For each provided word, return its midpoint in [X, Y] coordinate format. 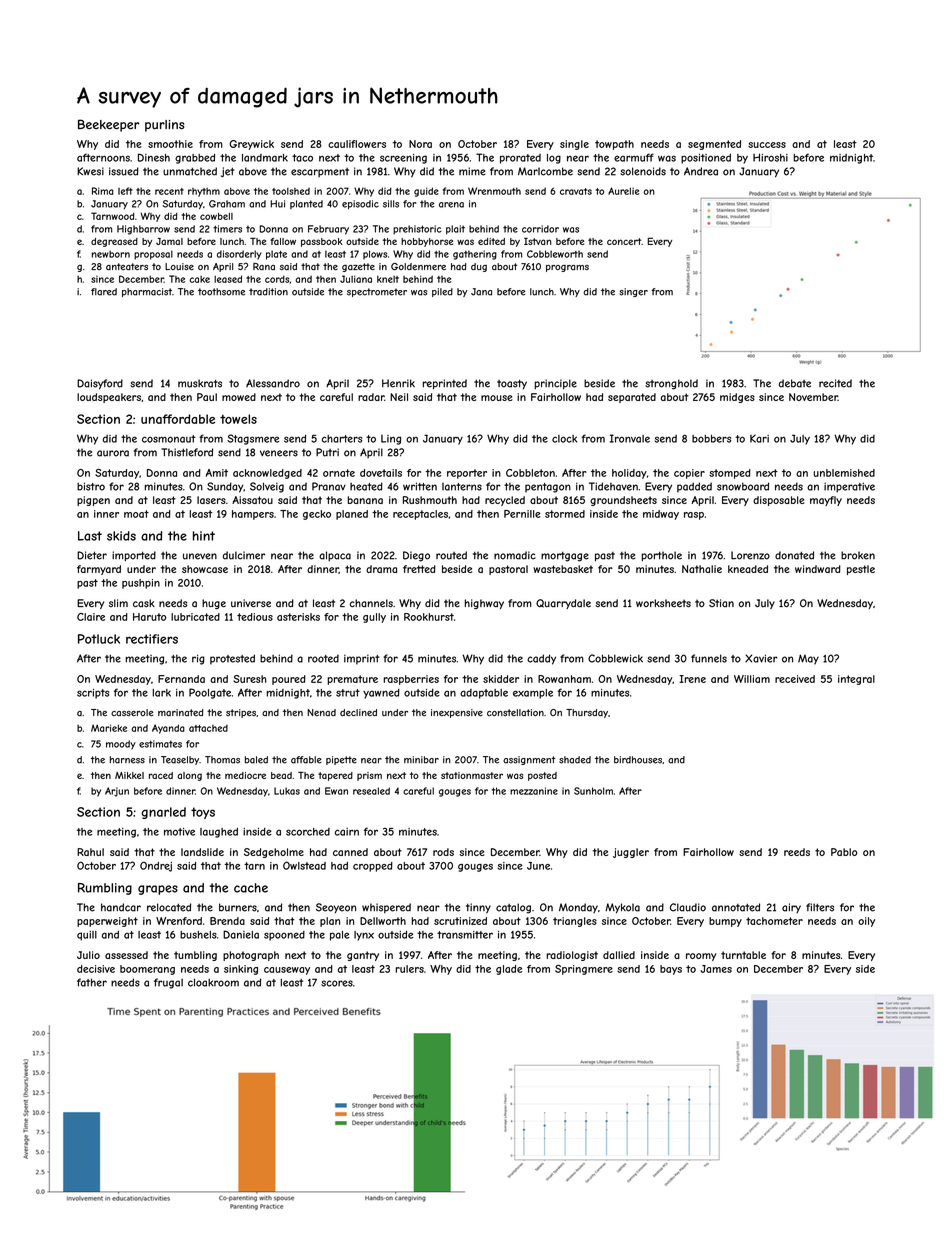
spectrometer [377, 292]
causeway [287, 971]
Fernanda [181, 679]
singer [633, 292]
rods [443, 852]
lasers [211, 500]
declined [358, 712]
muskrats [200, 383]
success [767, 145]
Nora [420, 144]
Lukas [287, 791]
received [795, 679]
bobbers [711, 439]
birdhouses [638, 760]
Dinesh [154, 157]
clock [564, 439]
